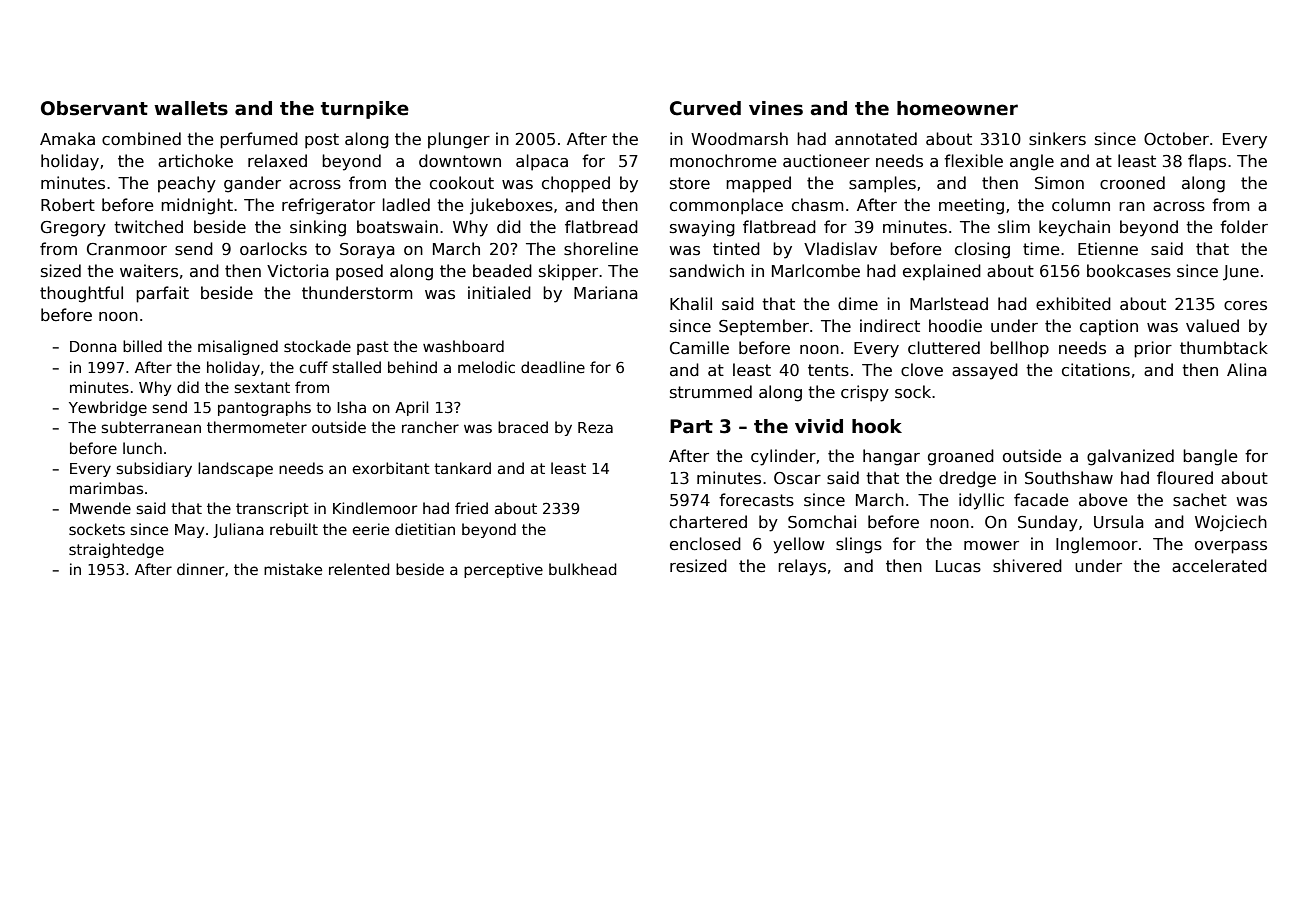 Image resolution: width=1308 pixels, height=924 pixels. Describe the element at coordinates (322, 141) in the image. I see `post` at that location.
